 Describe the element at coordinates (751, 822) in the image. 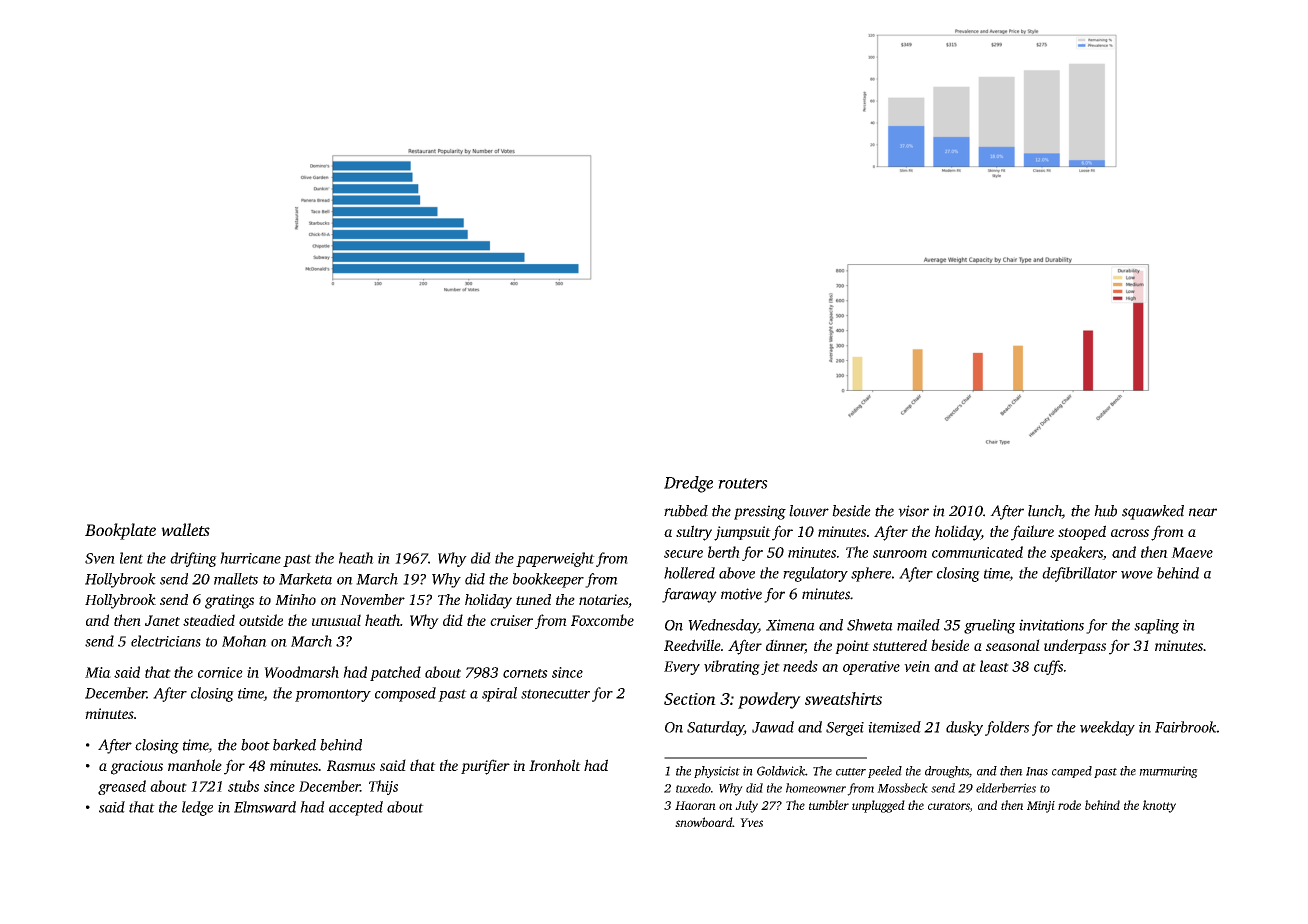

I see `Yves` at that location.
